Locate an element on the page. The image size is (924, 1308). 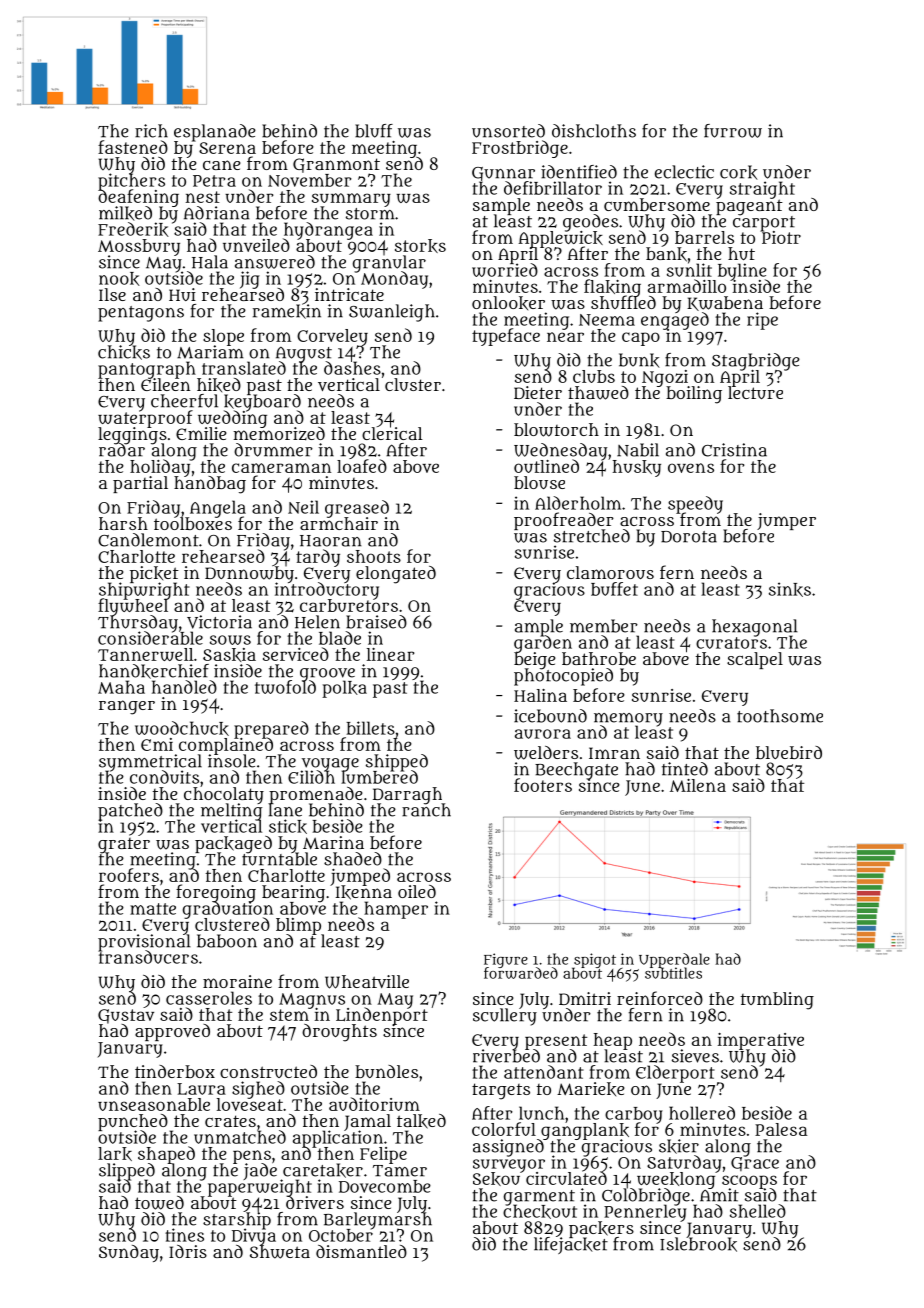
furrow is located at coordinates (733, 131).
